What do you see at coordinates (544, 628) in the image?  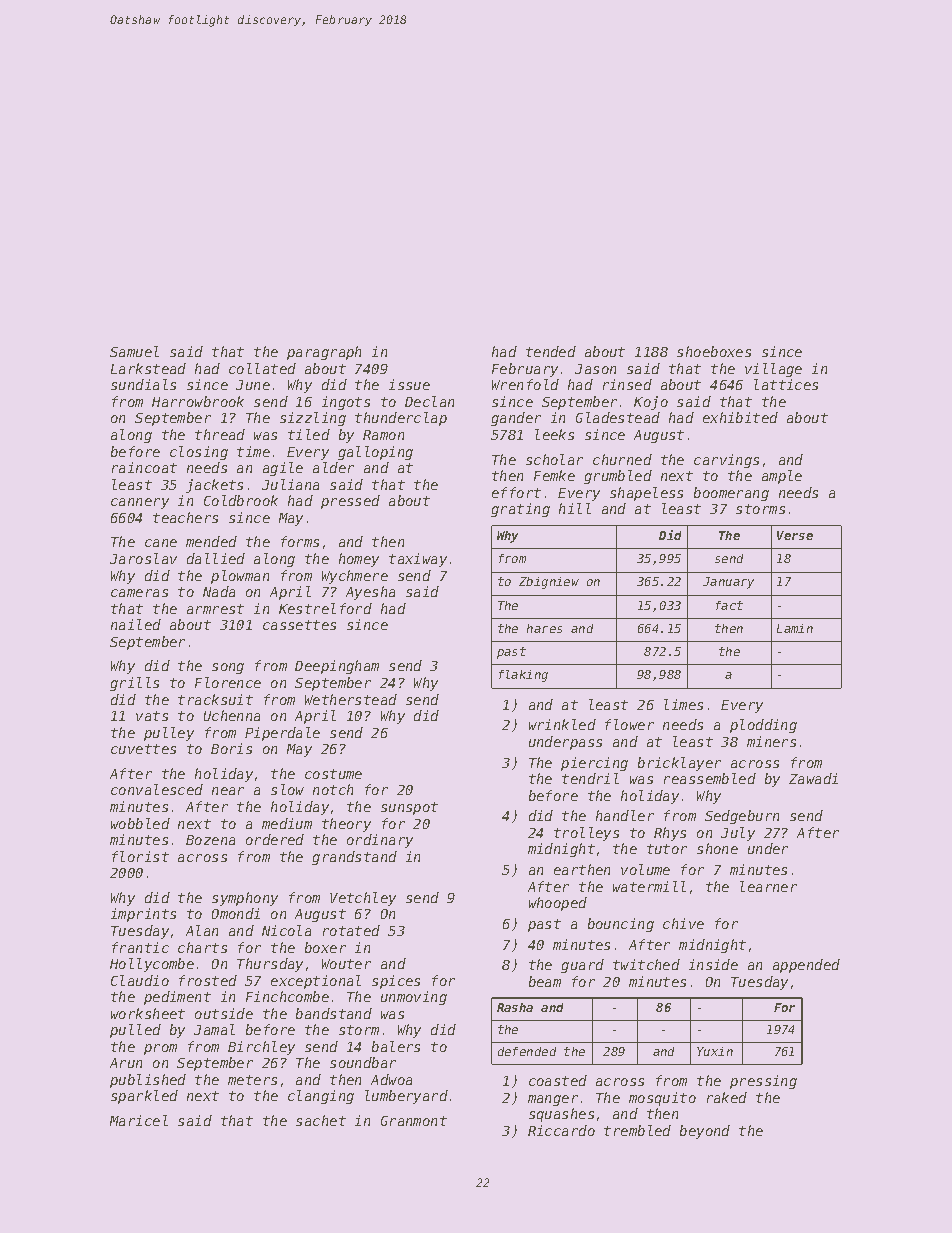 I see `hares` at bounding box center [544, 628].
